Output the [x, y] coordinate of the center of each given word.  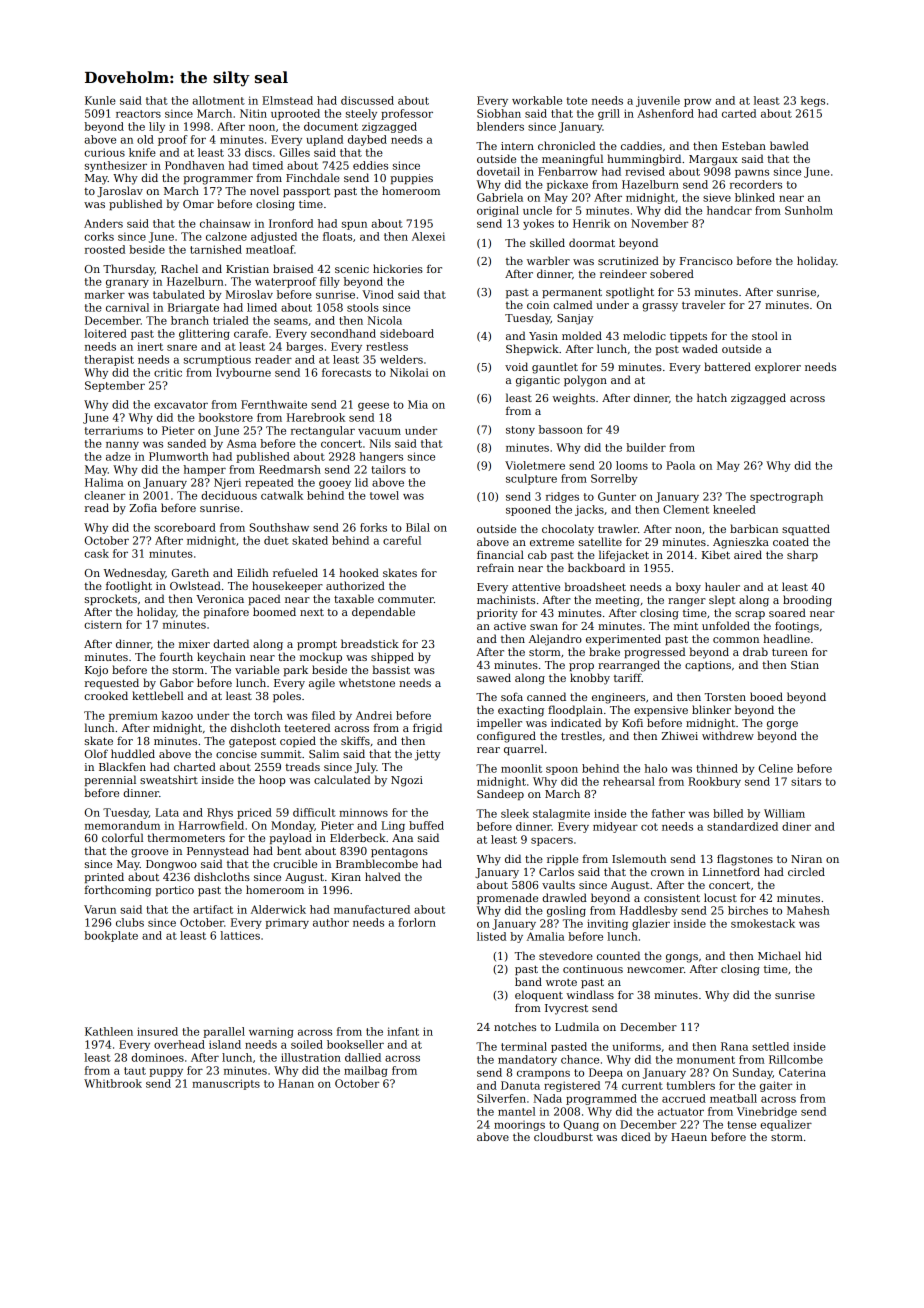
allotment [218, 100]
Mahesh [808, 910]
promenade [507, 898]
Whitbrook [113, 1083]
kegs [813, 101]
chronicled [566, 145]
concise [236, 754]
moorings [519, 1126]
